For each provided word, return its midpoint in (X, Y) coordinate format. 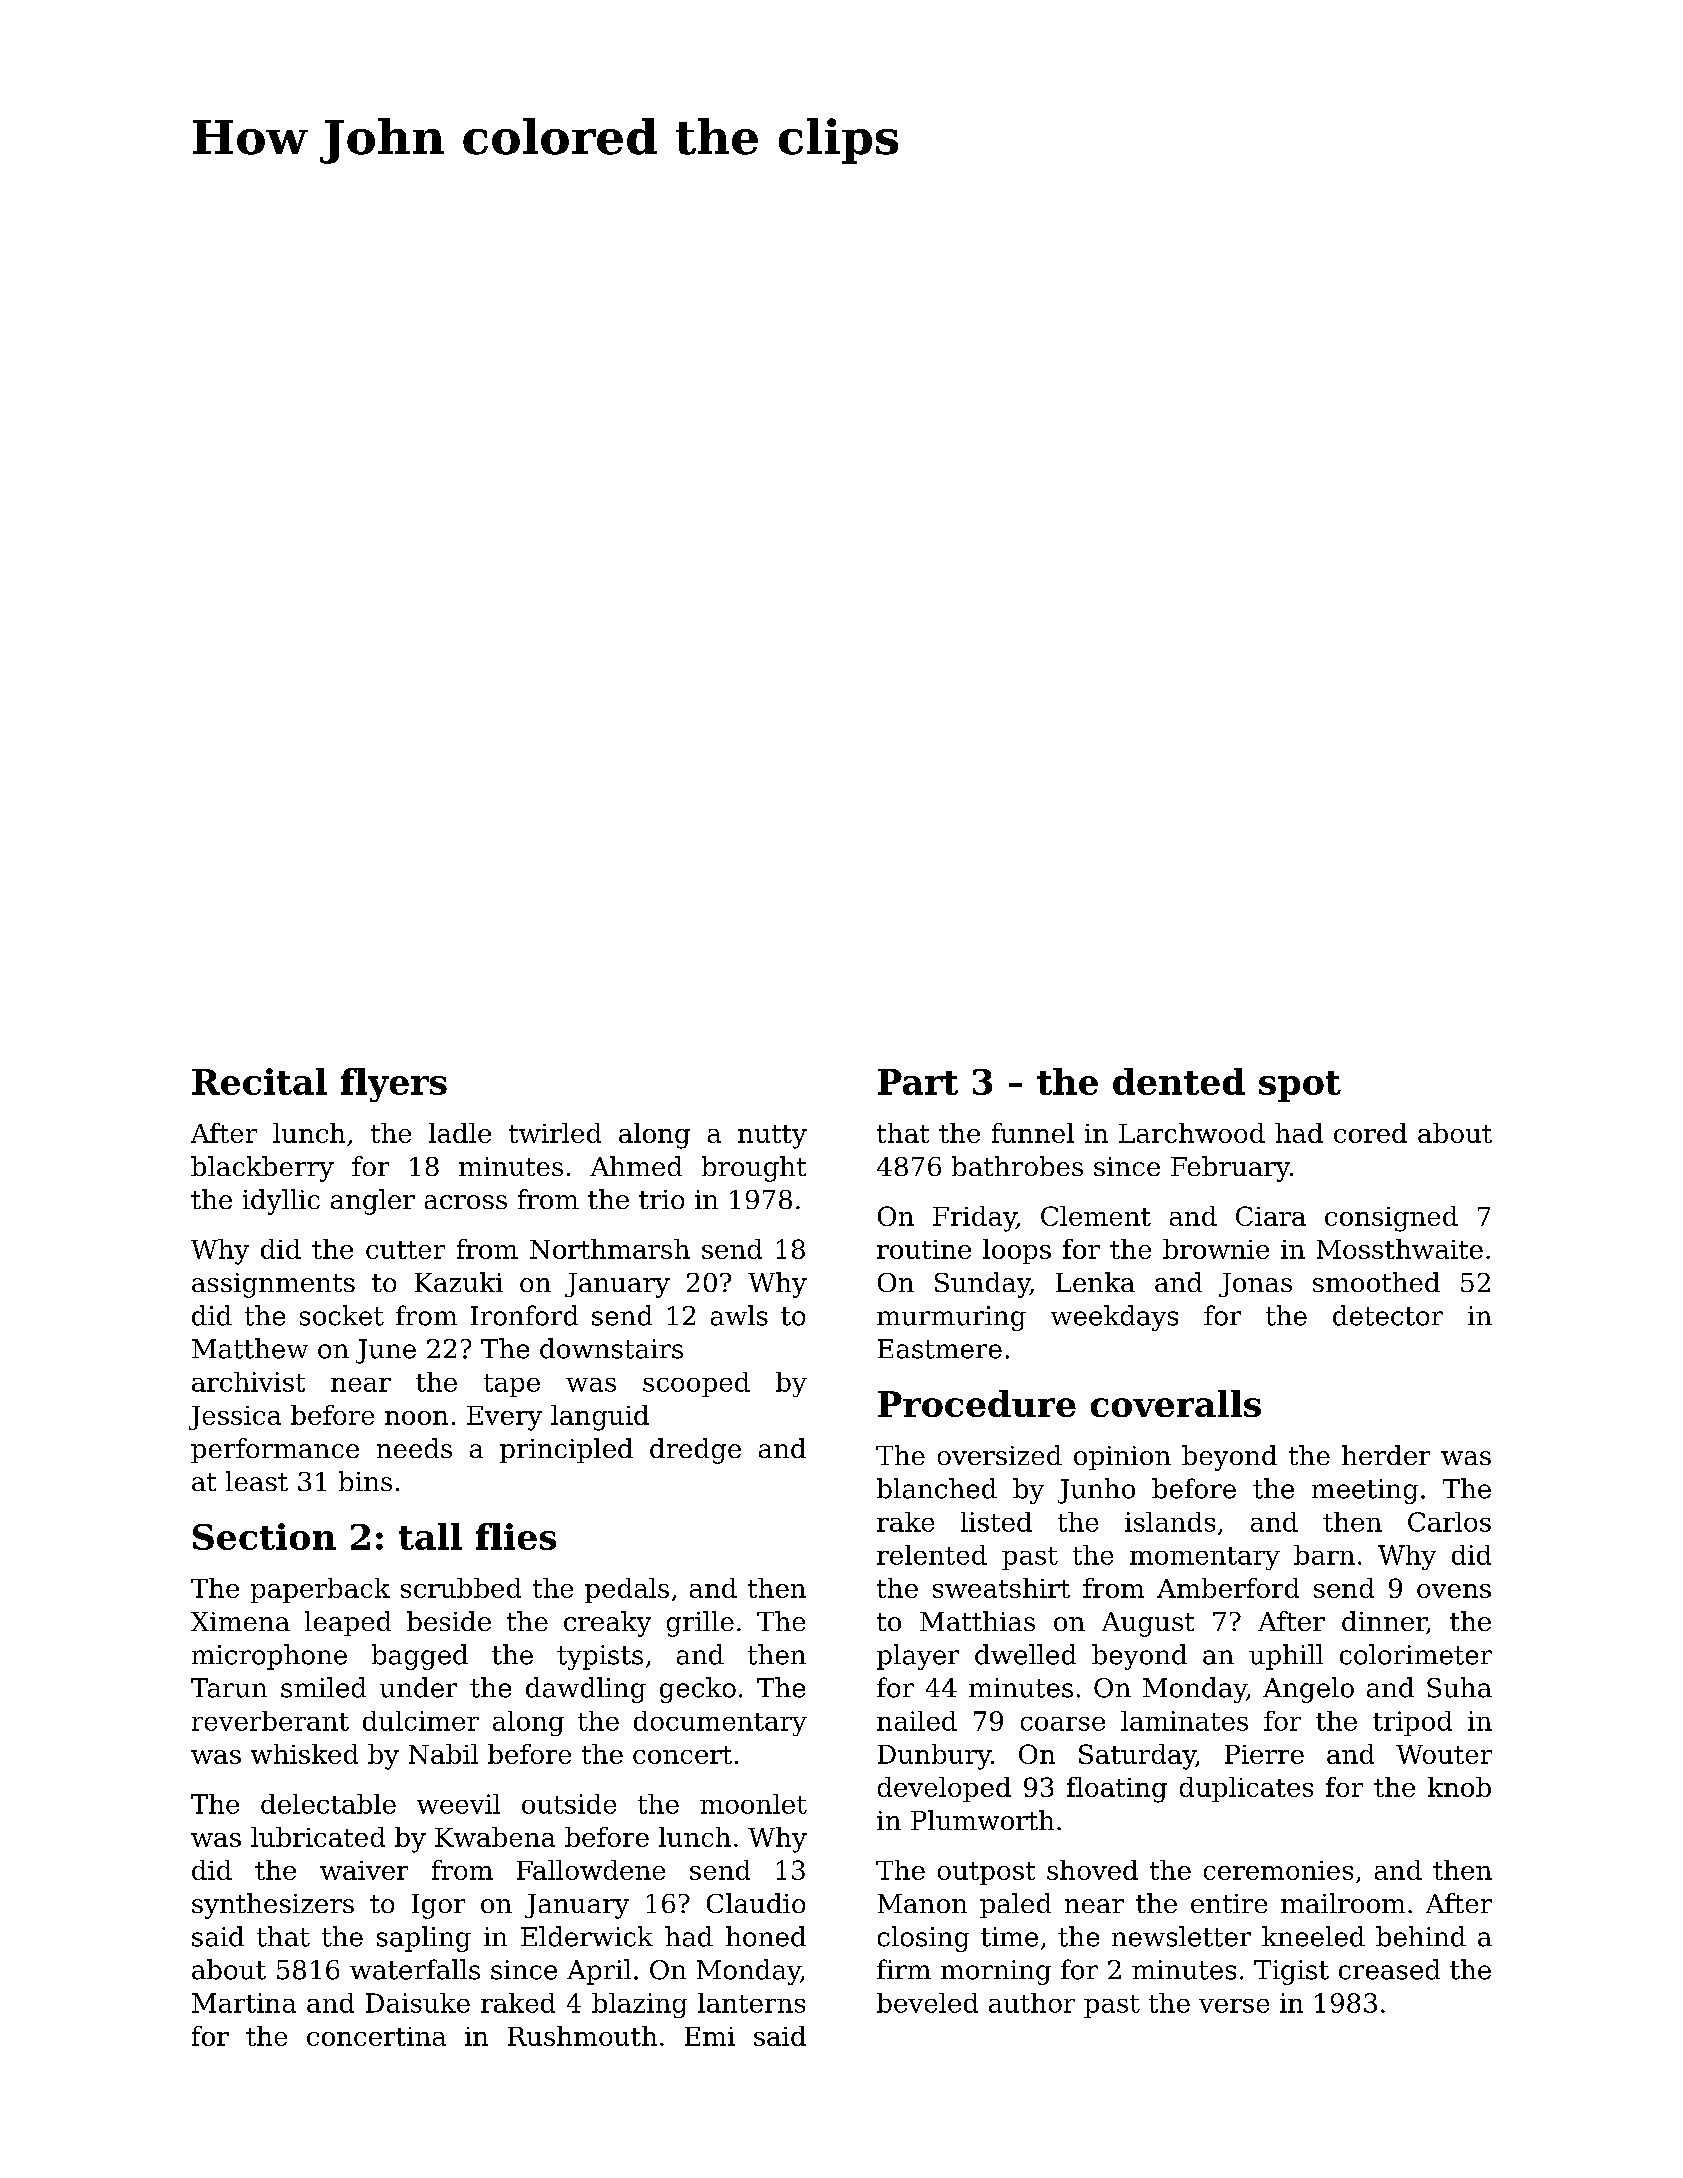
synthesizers (273, 1906)
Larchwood (1192, 1133)
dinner (1384, 1622)
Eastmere (940, 1349)
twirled (555, 1133)
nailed (917, 1721)
